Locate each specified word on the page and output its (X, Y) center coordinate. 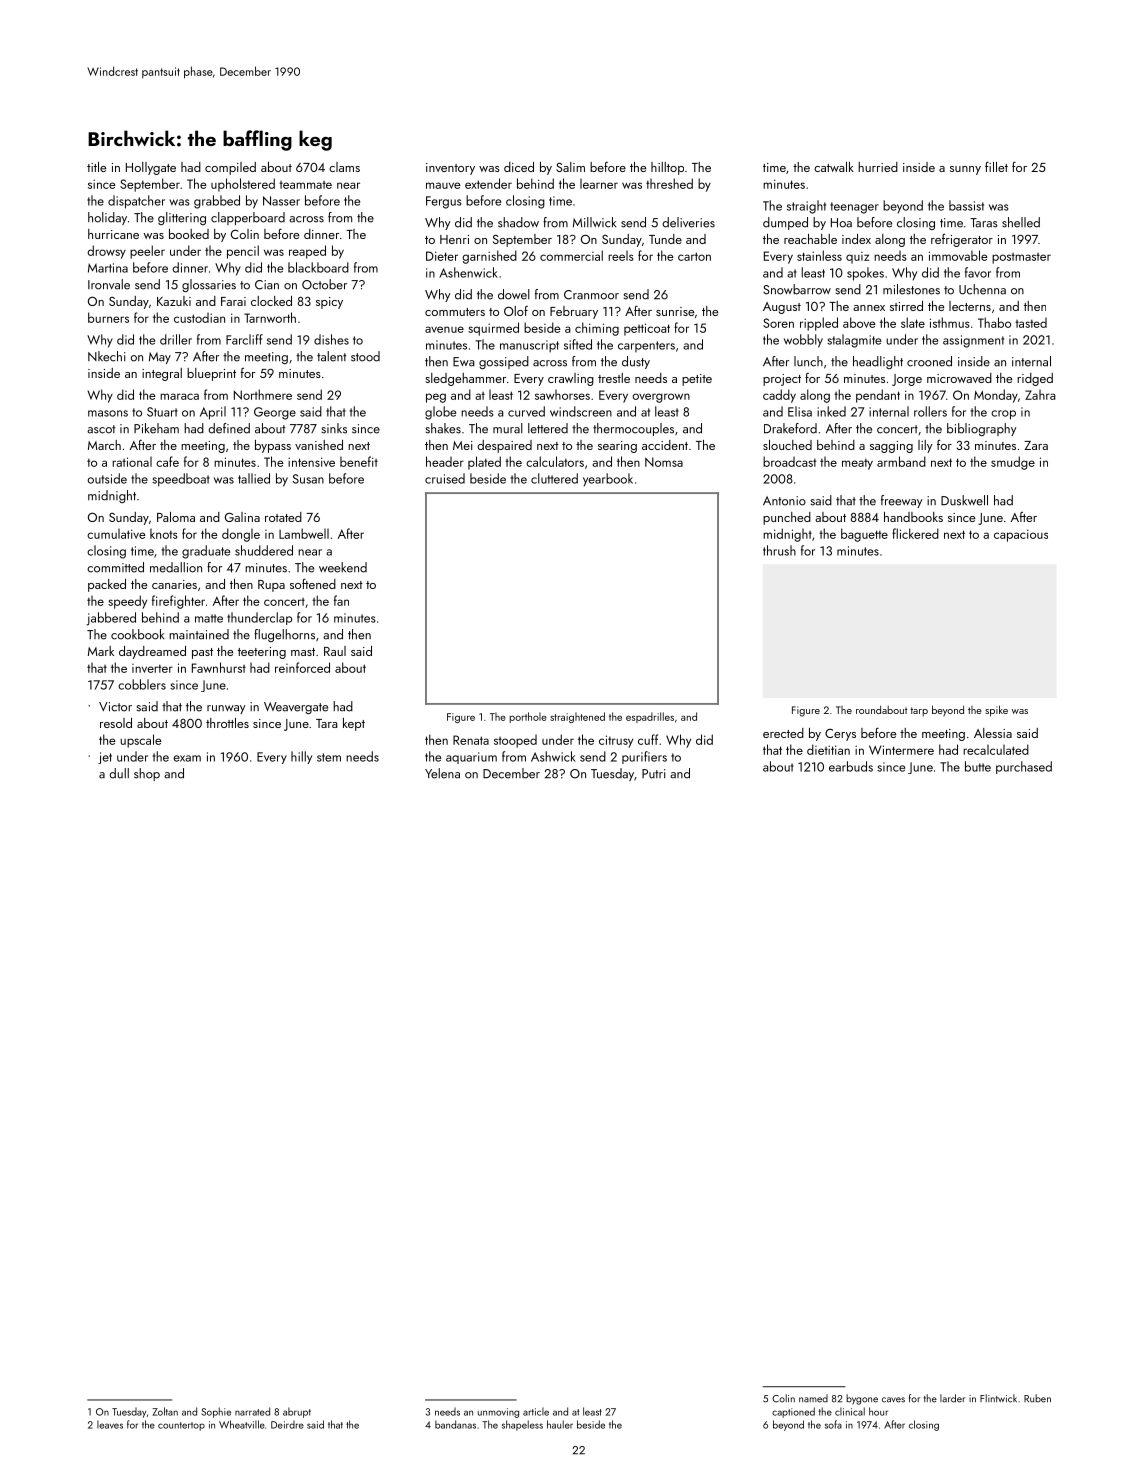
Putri (654, 774)
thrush (779, 550)
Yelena (442, 773)
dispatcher (136, 202)
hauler (560, 1424)
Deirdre (287, 1425)
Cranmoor (591, 295)
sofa (833, 1424)
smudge (1013, 463)
